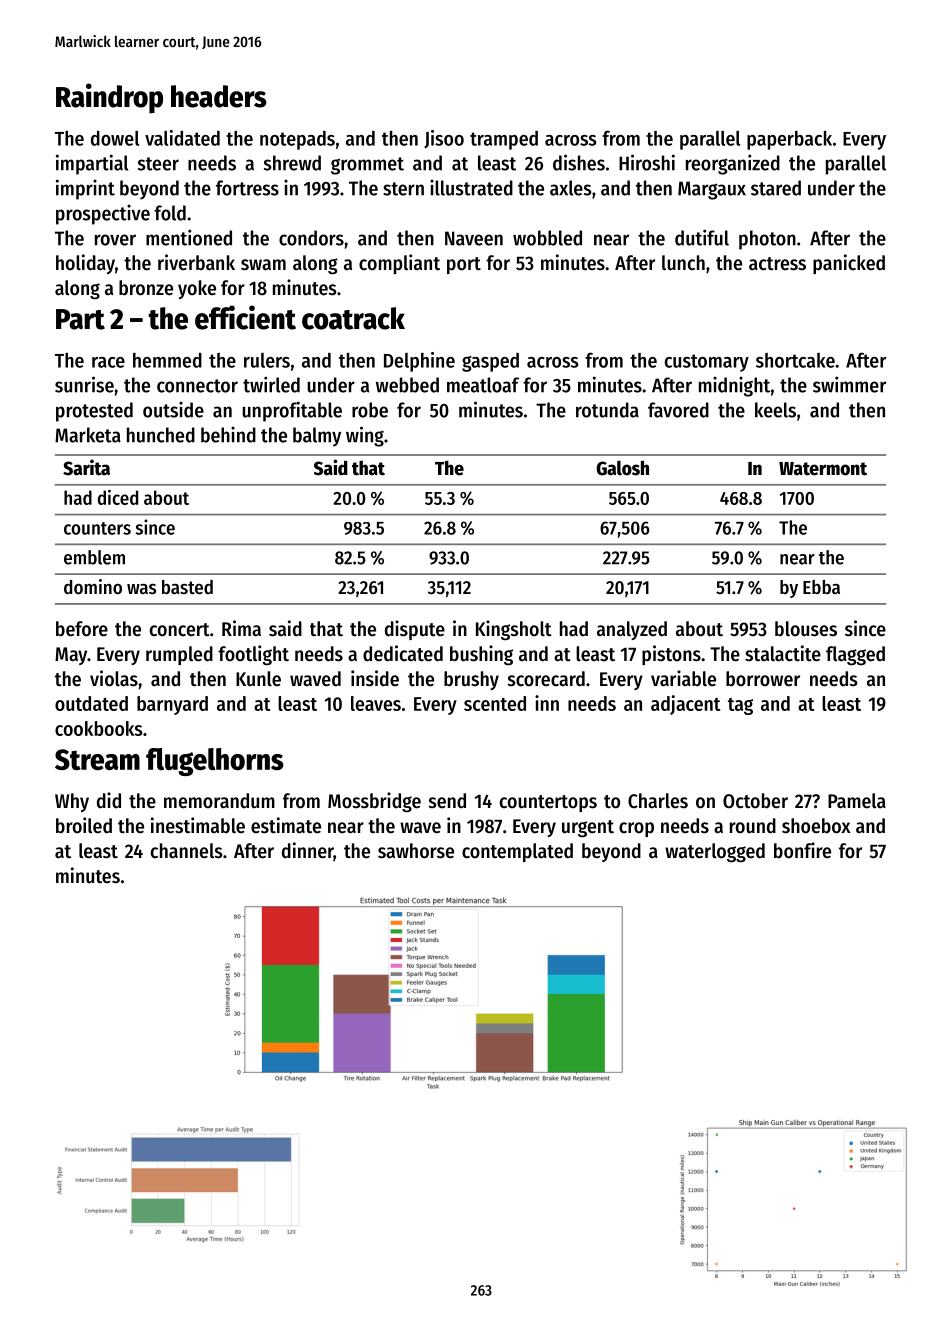 The width and height of the document is (941, 1336). Describe the element at coordinates (707, 363) in the document. I see `customary` at that location.
